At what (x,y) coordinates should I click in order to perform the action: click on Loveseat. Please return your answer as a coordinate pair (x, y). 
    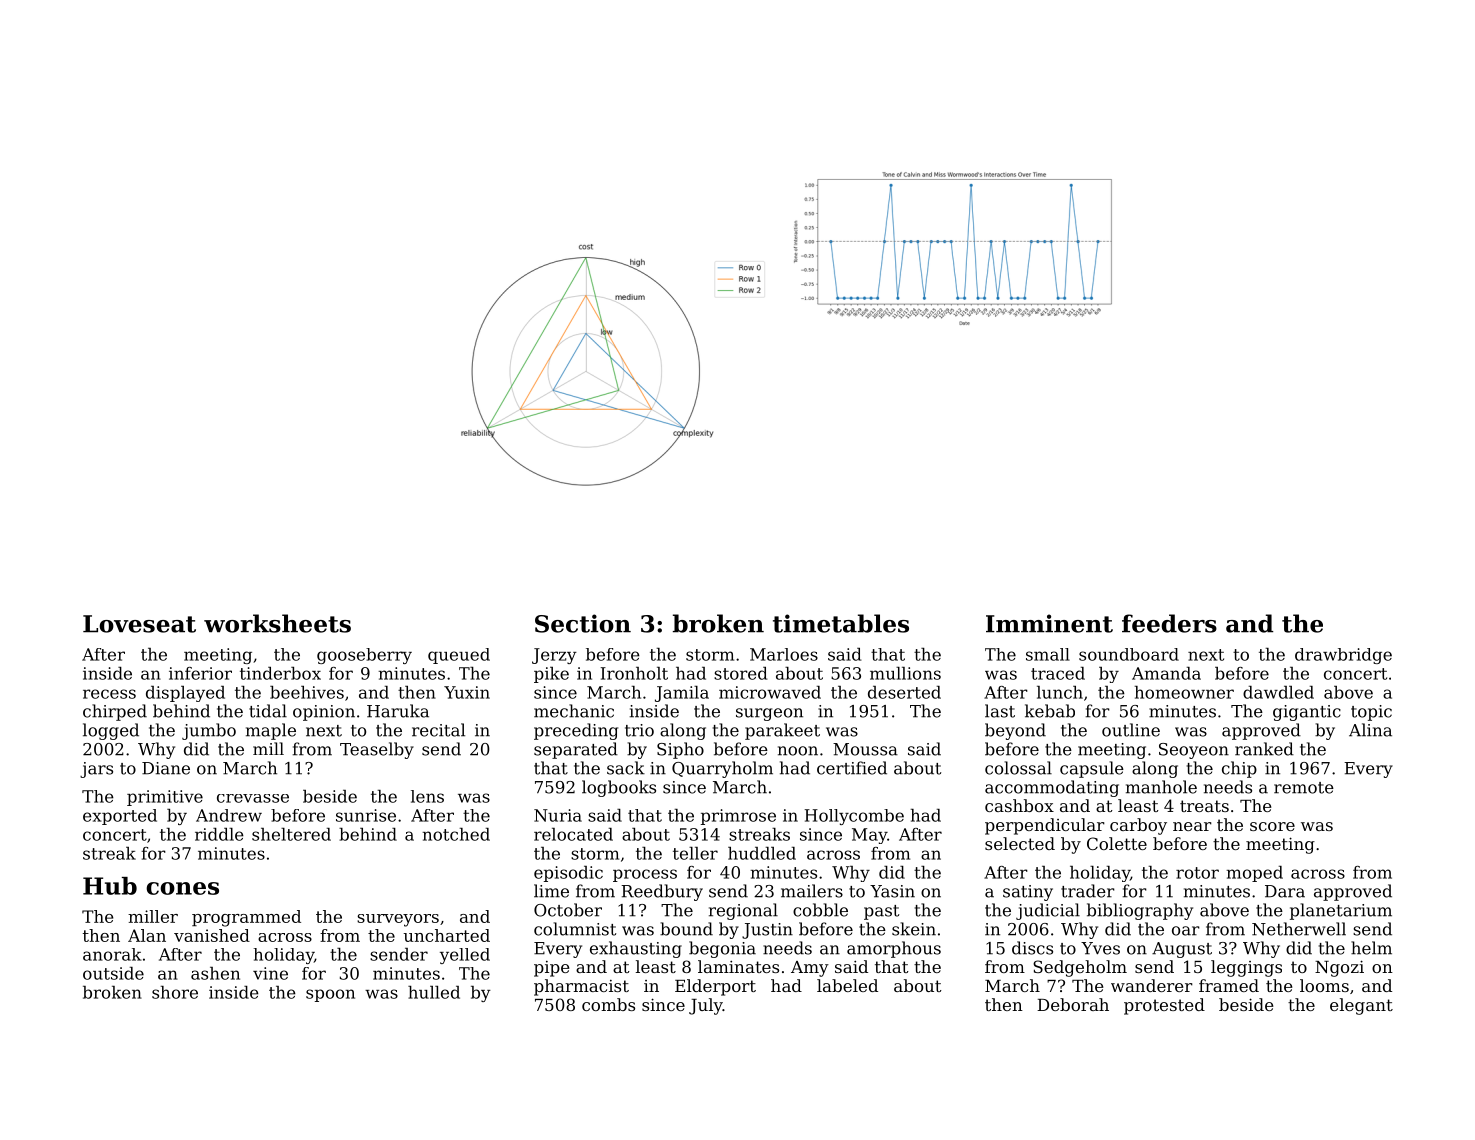
    Looking at the image, I should click on (139, 624).
